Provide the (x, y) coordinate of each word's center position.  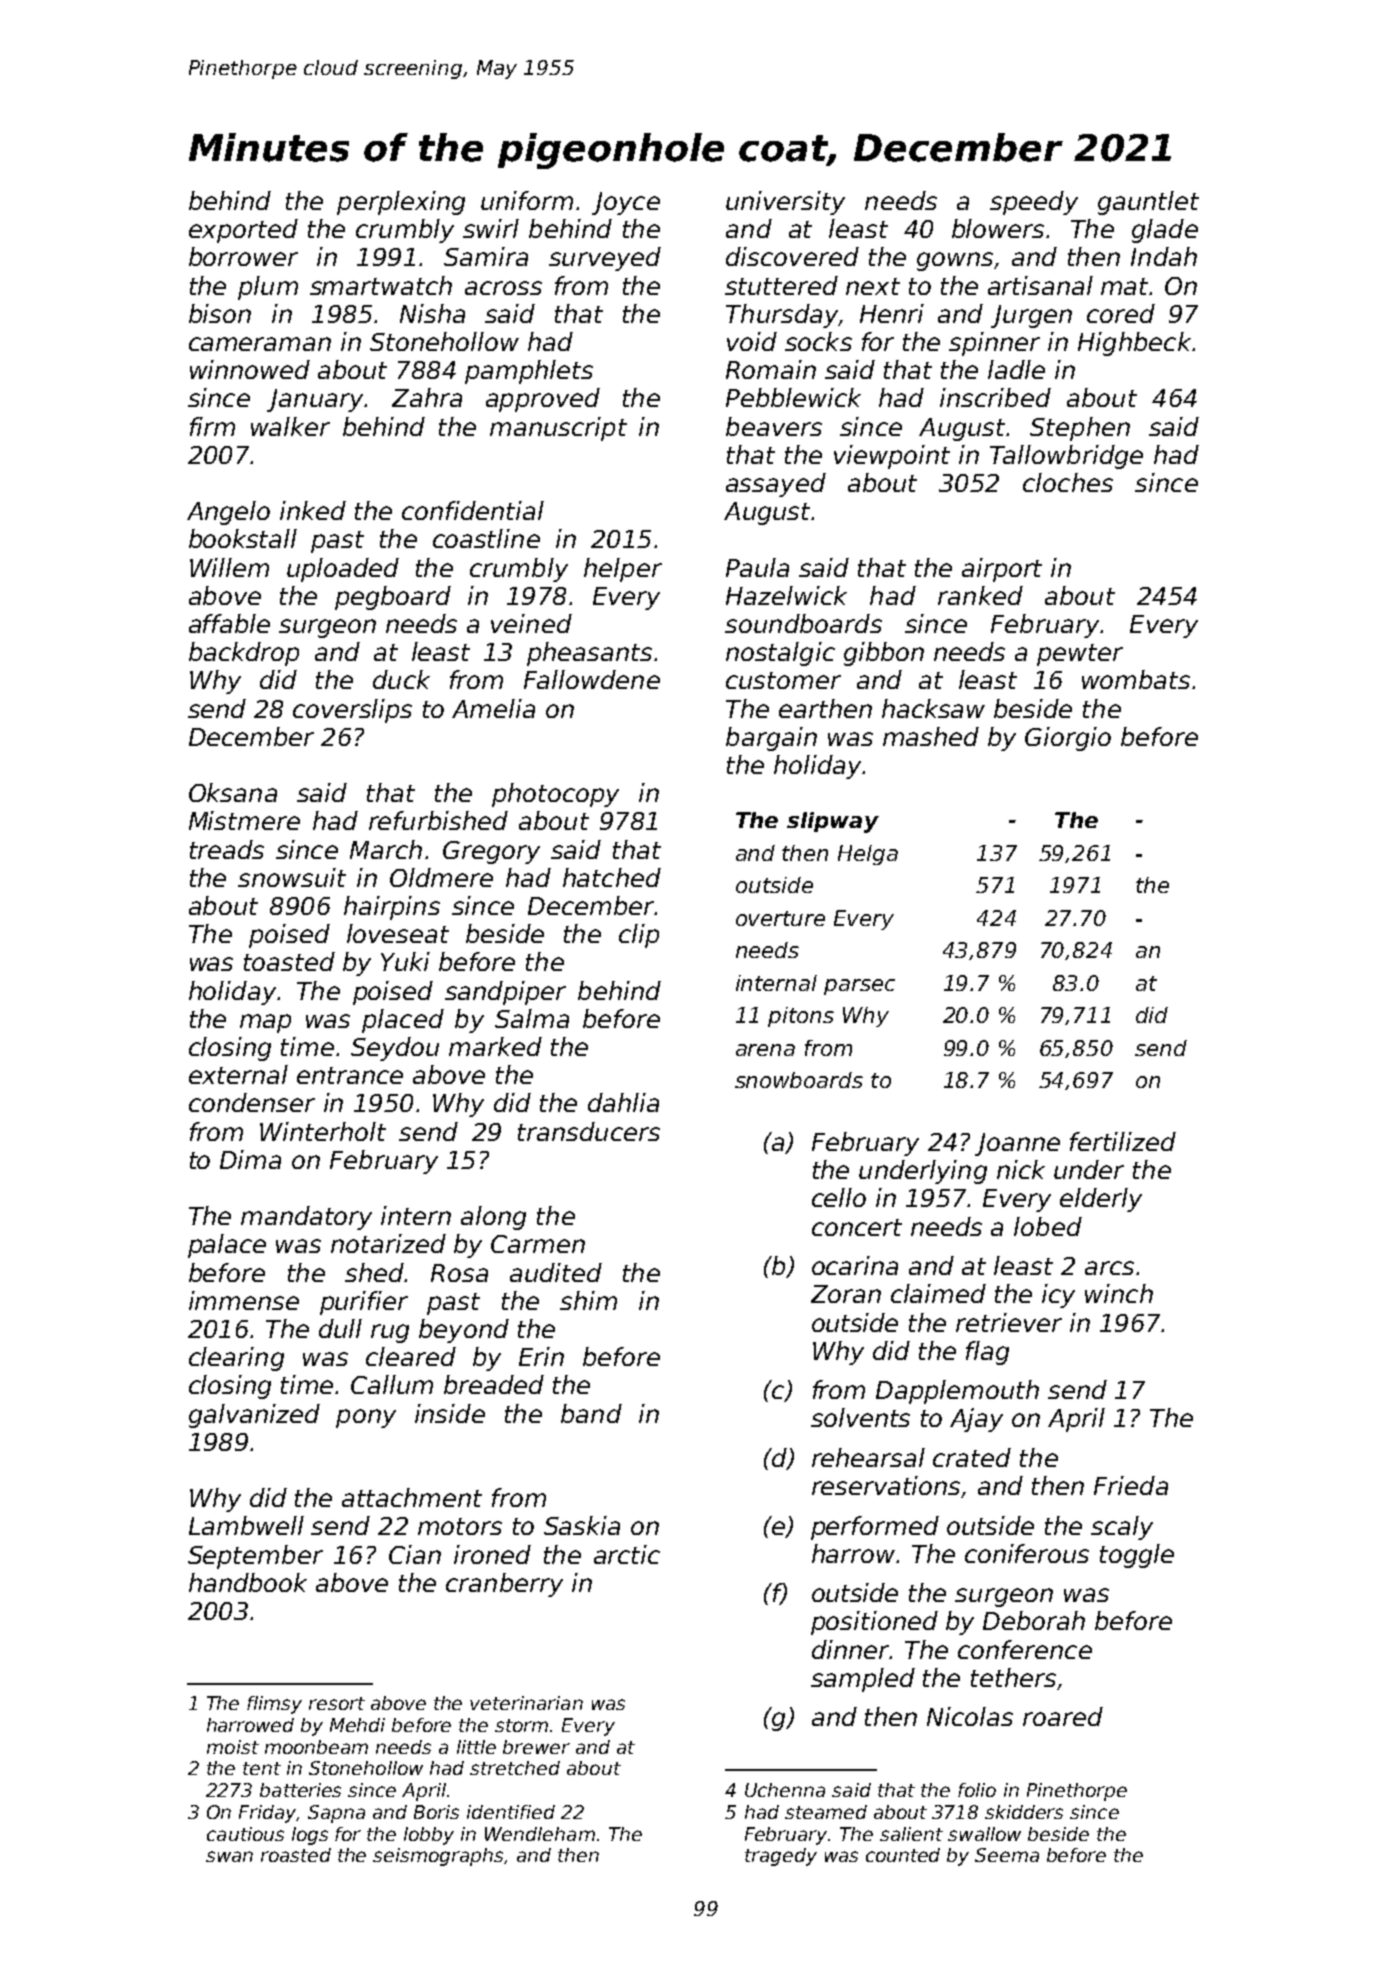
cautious (245, 1834)
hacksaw (933, 708)
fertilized (1123, 1141)
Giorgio (1068, 739)
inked (313, 510)
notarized (388, 1243)
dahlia (623, 1102)
